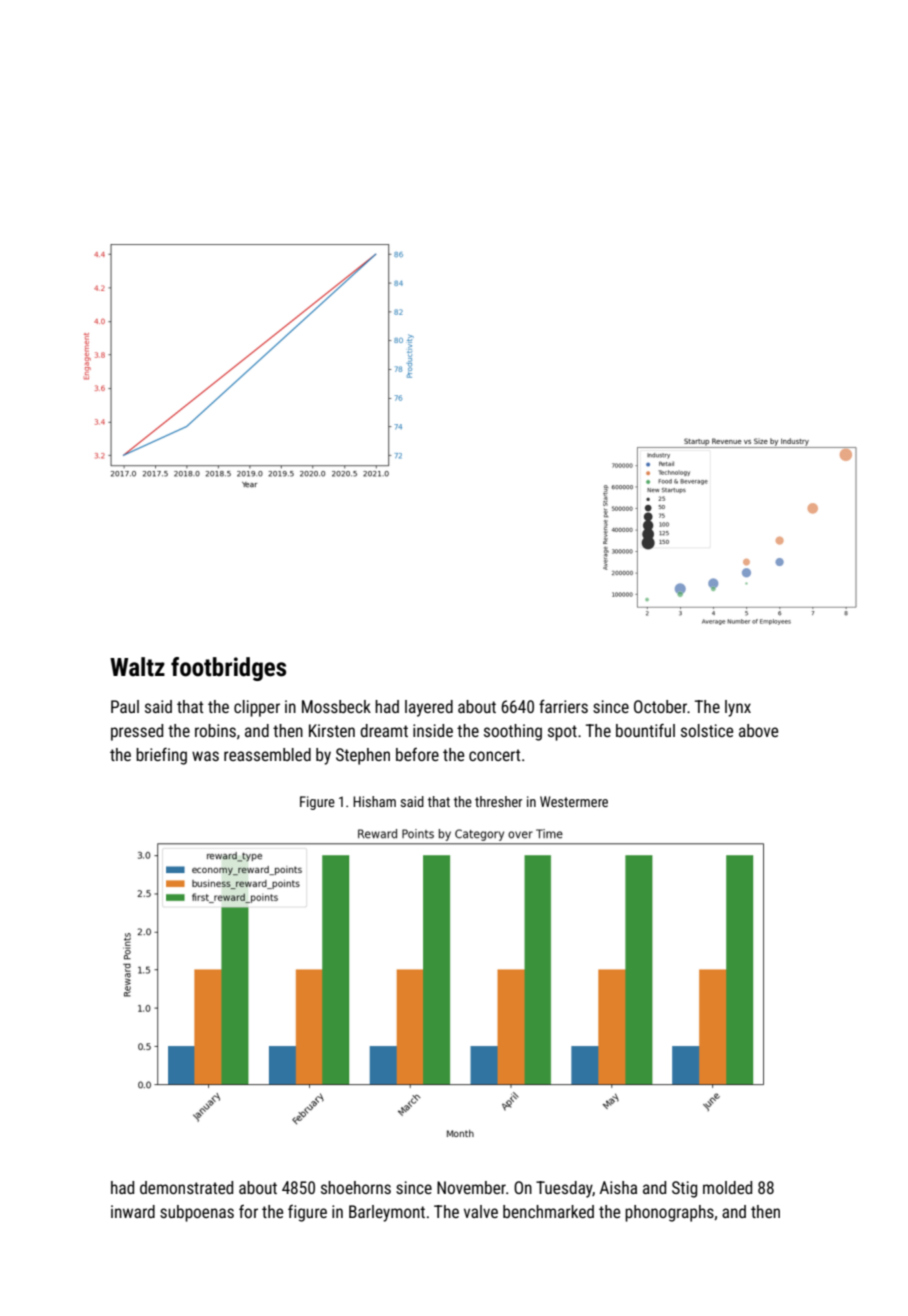 This screenshot has height=1316, width=908. Describe the element at coordinates (618, 1187) in the screenshot. I see `Aisha` at that location.
